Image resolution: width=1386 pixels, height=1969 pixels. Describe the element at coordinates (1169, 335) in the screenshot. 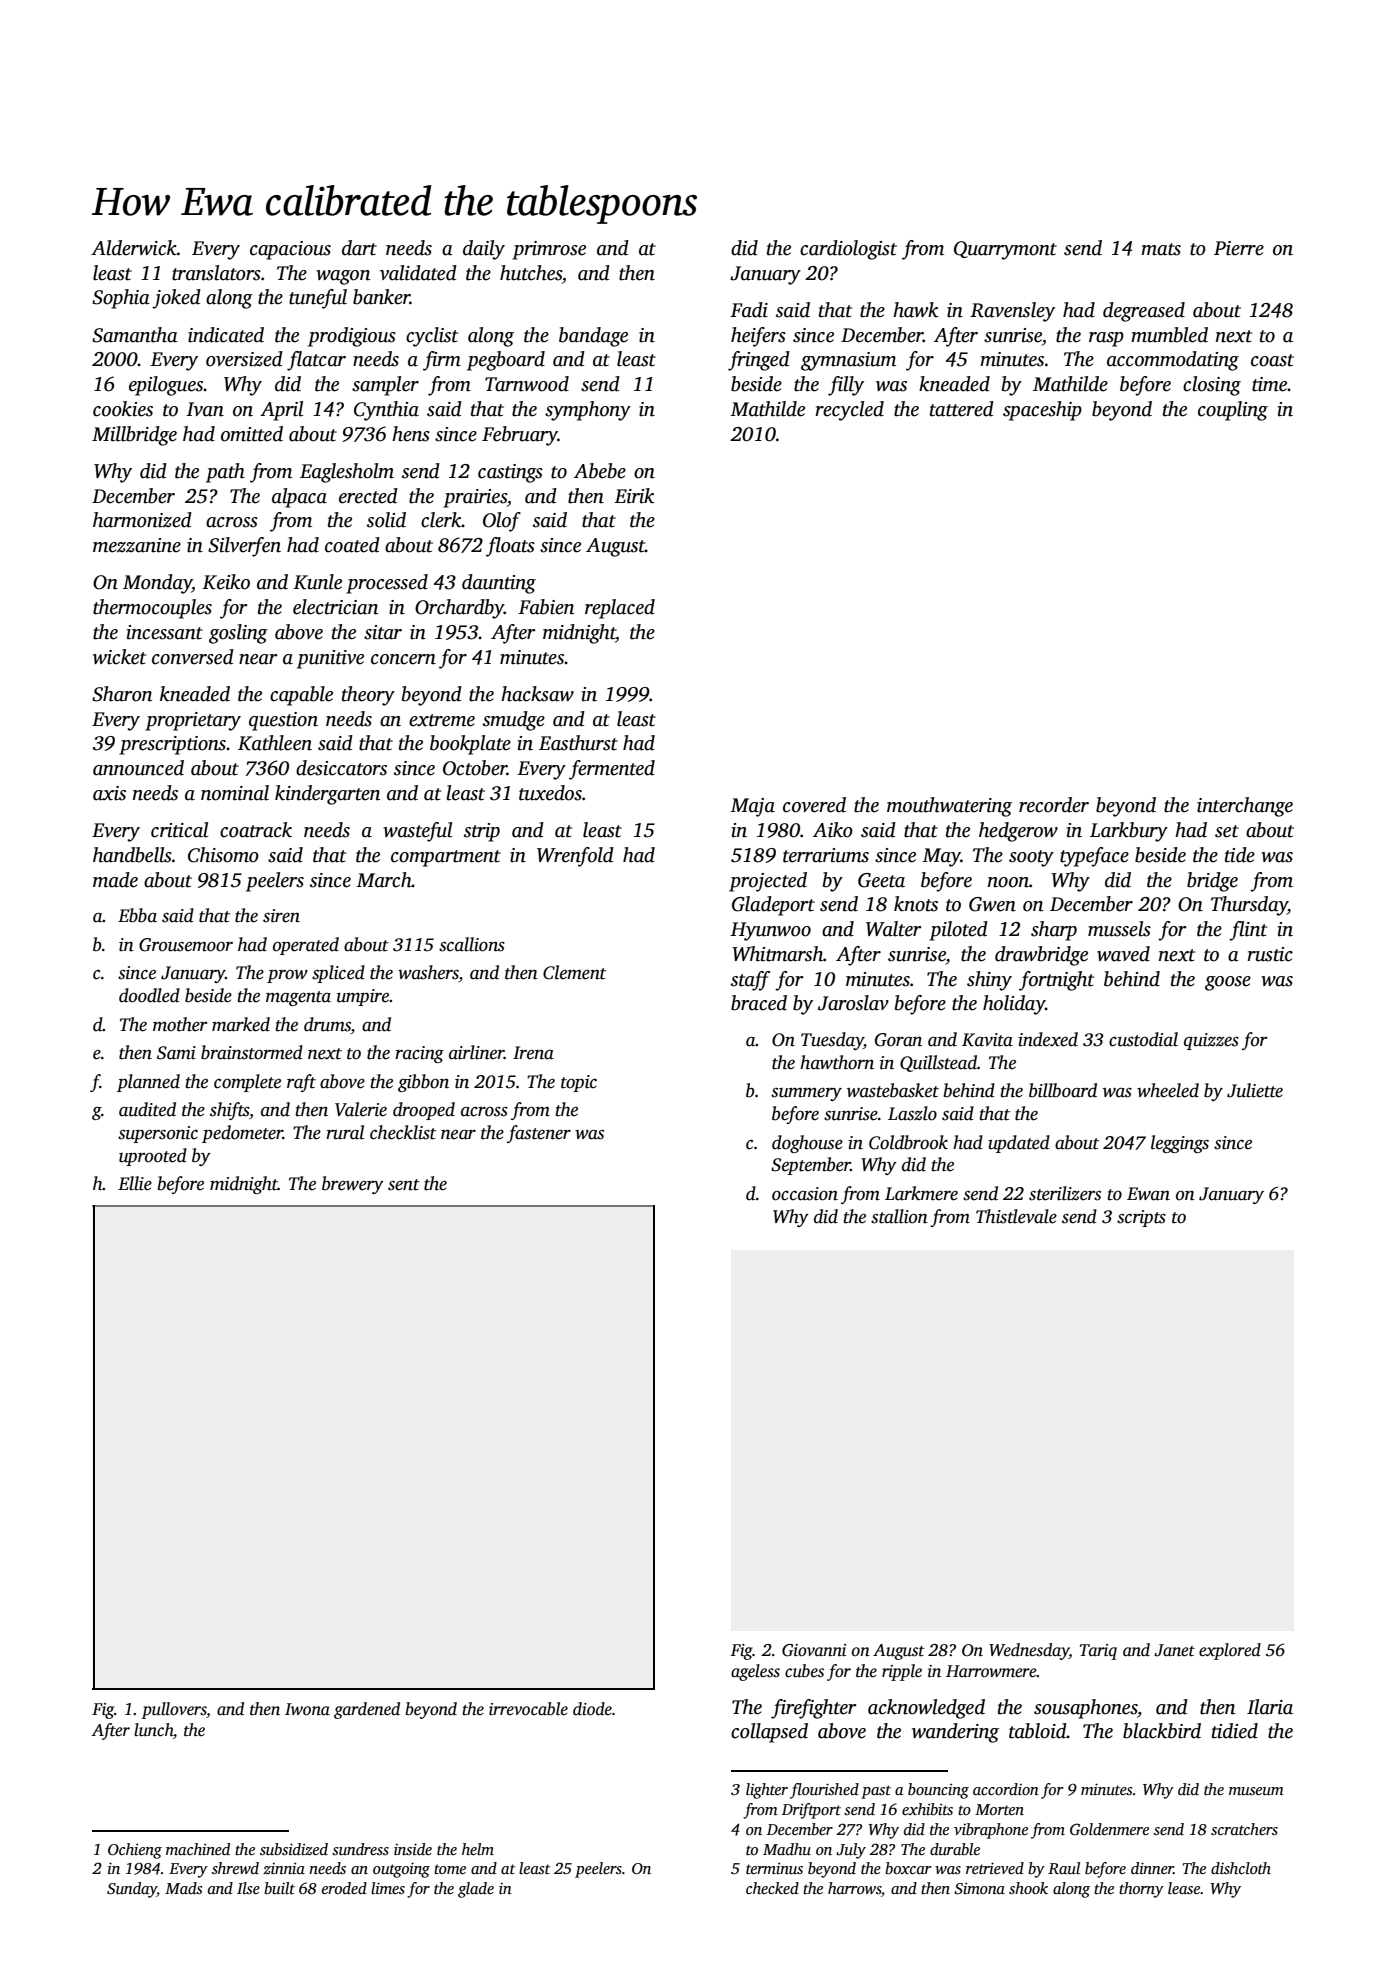

I see `mumbled` at that location.
